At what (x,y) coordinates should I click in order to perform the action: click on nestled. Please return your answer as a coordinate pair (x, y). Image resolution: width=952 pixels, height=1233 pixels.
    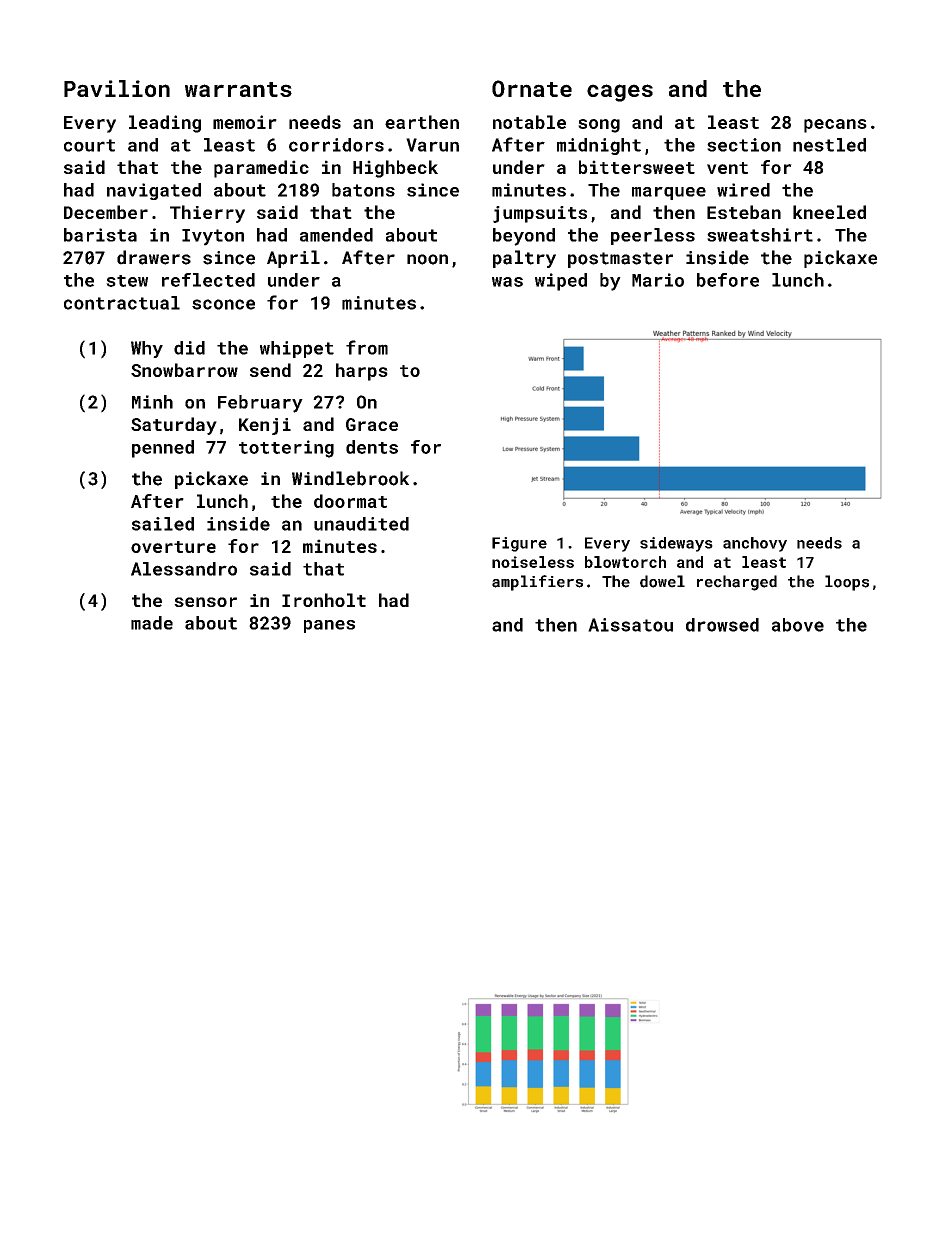
    Looking at the image, I should click on (829, 145).
